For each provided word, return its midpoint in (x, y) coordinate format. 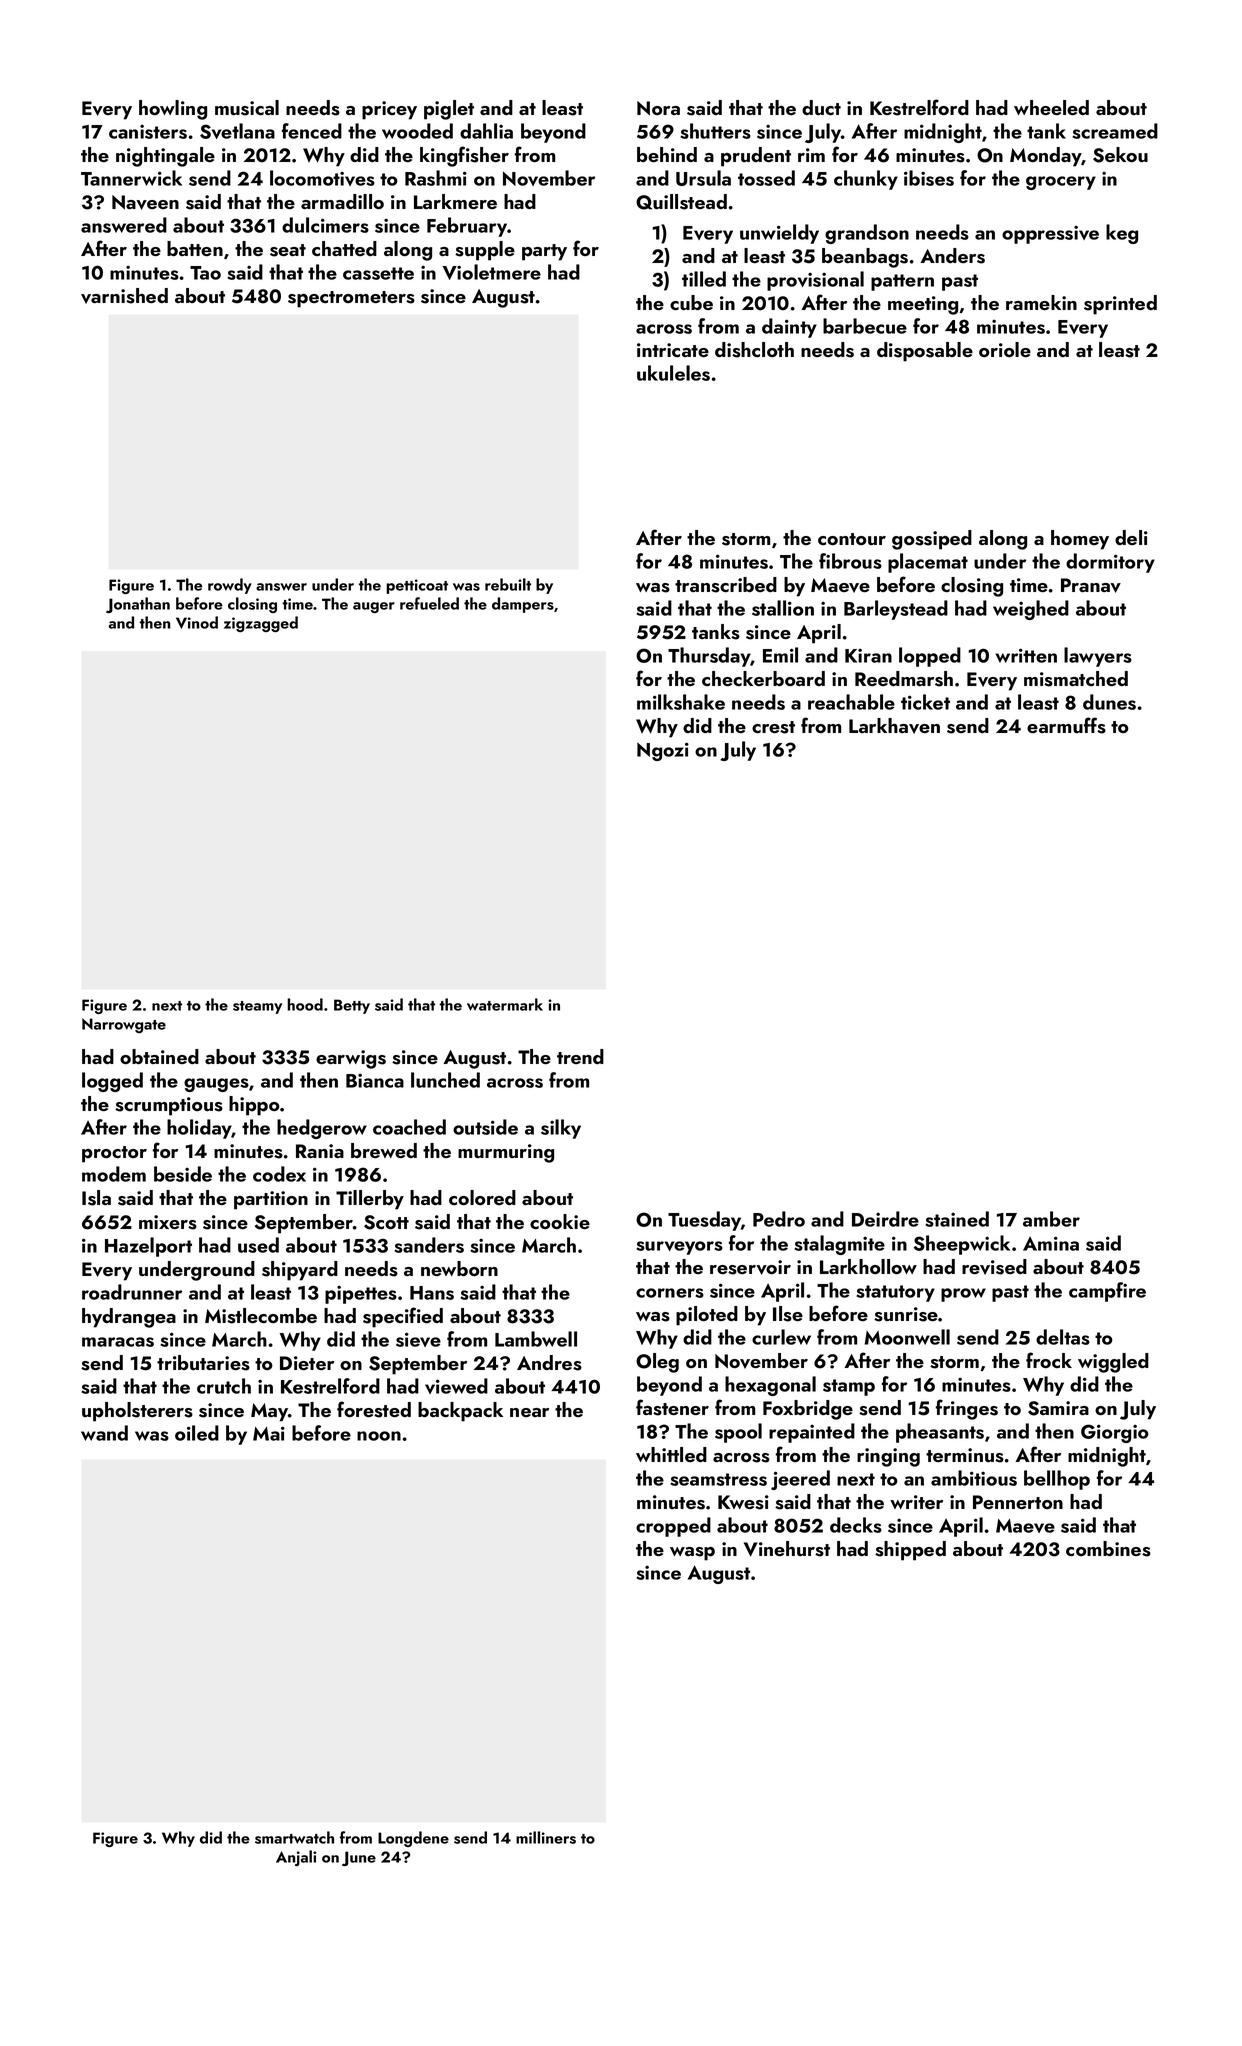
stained (957, 1219)
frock (1049, 1360)
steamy (257, 1007)
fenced (312, 131)
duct (821, 107)
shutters (715, 131)
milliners (546, 1837)
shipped (910, 1551)
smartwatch (294, 1837)
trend (580, 1056)
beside (183, 1174)
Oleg (657, 1363)
